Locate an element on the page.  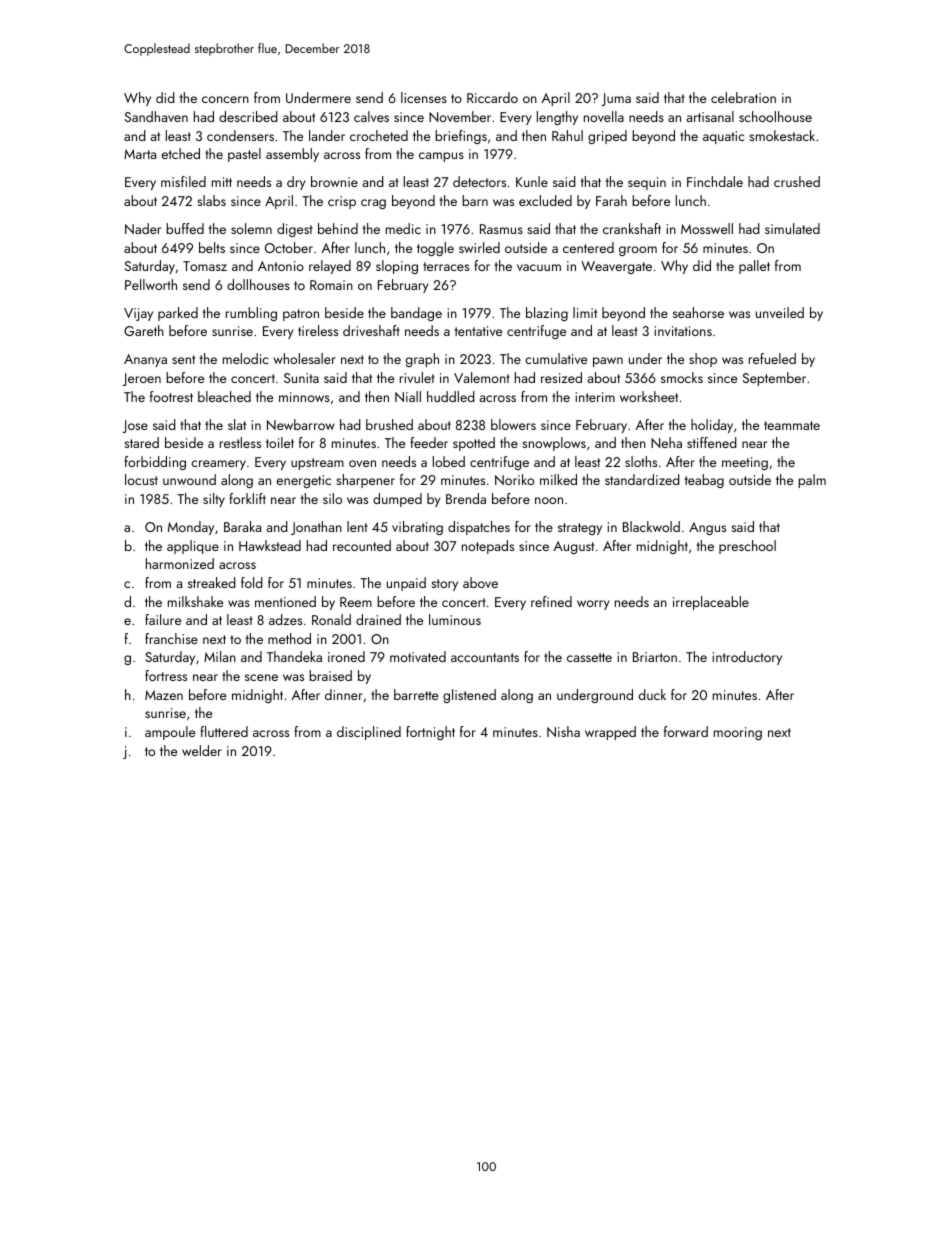
Nisha is located at coordinates (563, 731).
